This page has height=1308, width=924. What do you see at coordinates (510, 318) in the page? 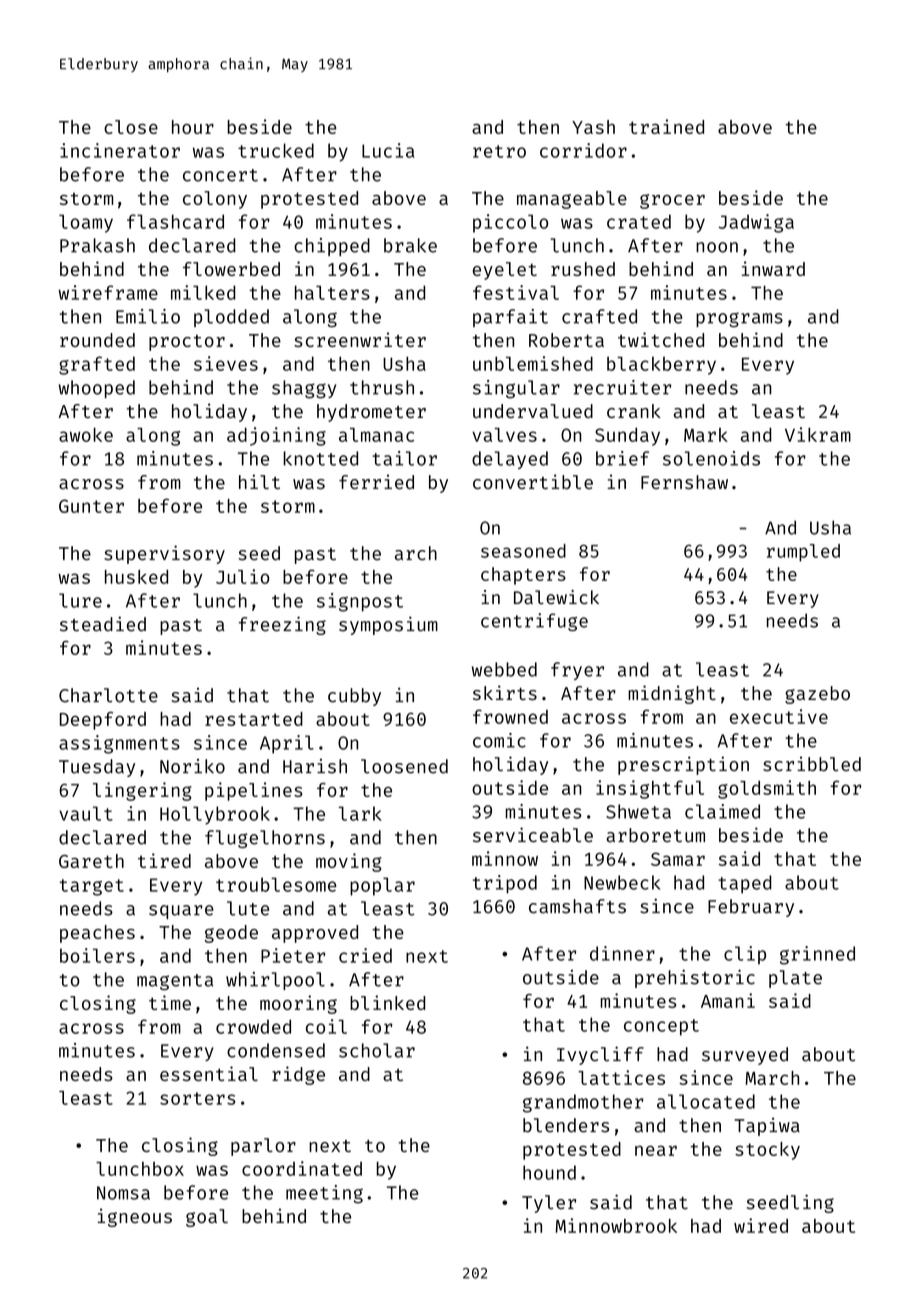
I see `parfait` at bounding box center [510, 318].
